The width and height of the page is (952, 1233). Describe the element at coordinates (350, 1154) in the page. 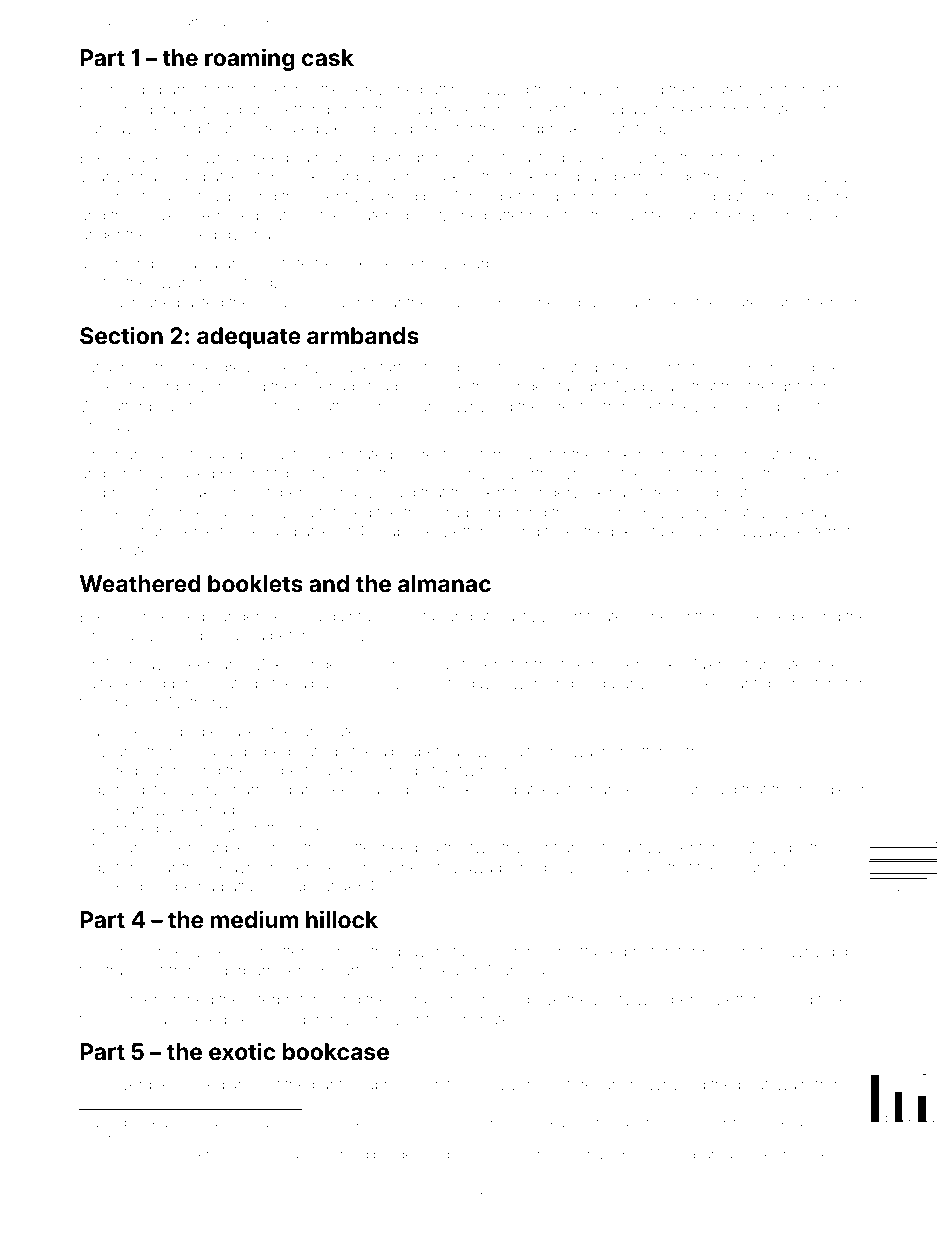

I see `drifted` at that location.
